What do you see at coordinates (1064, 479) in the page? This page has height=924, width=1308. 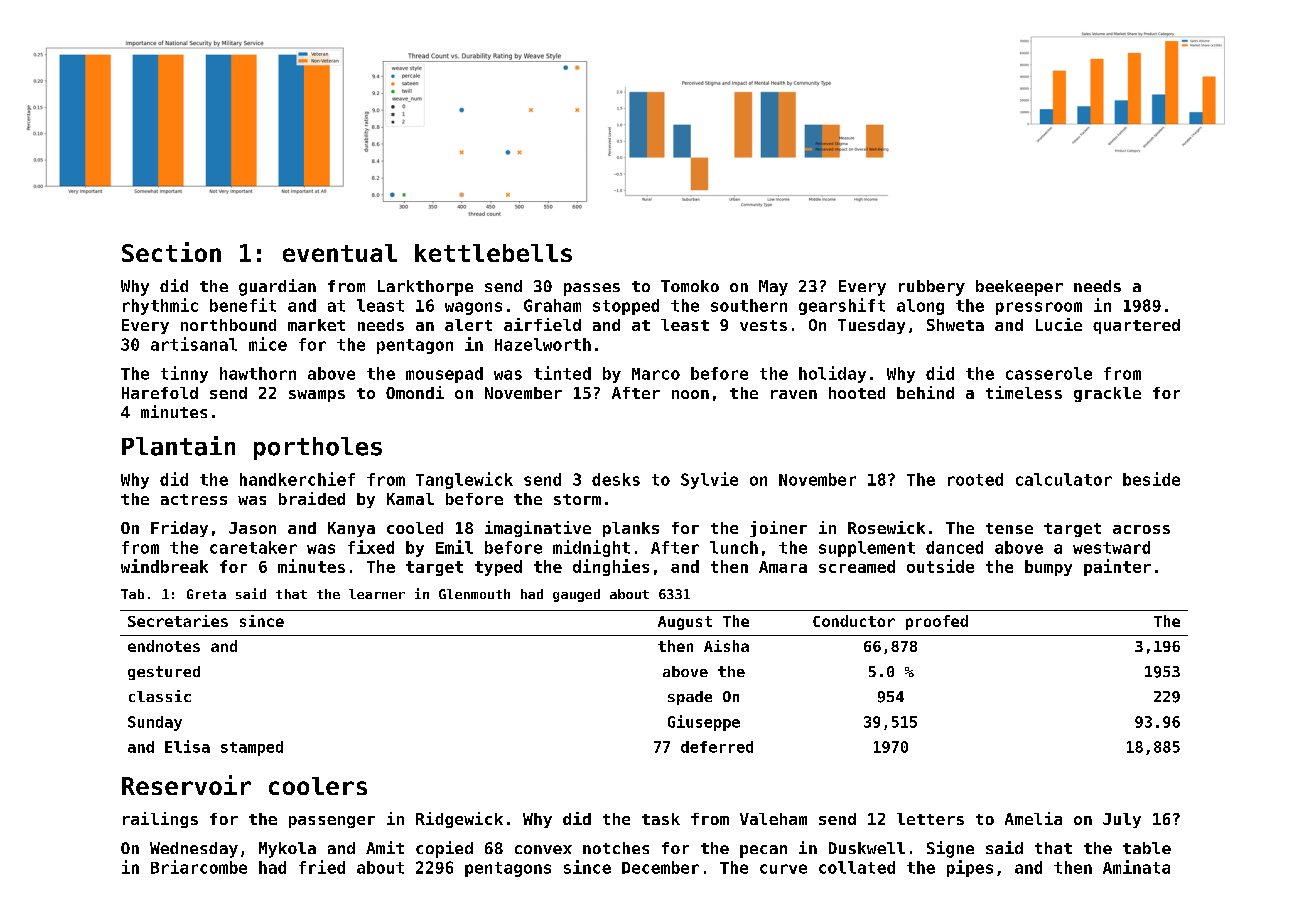 I see `calculator` at bounding box center [1064, 479].
